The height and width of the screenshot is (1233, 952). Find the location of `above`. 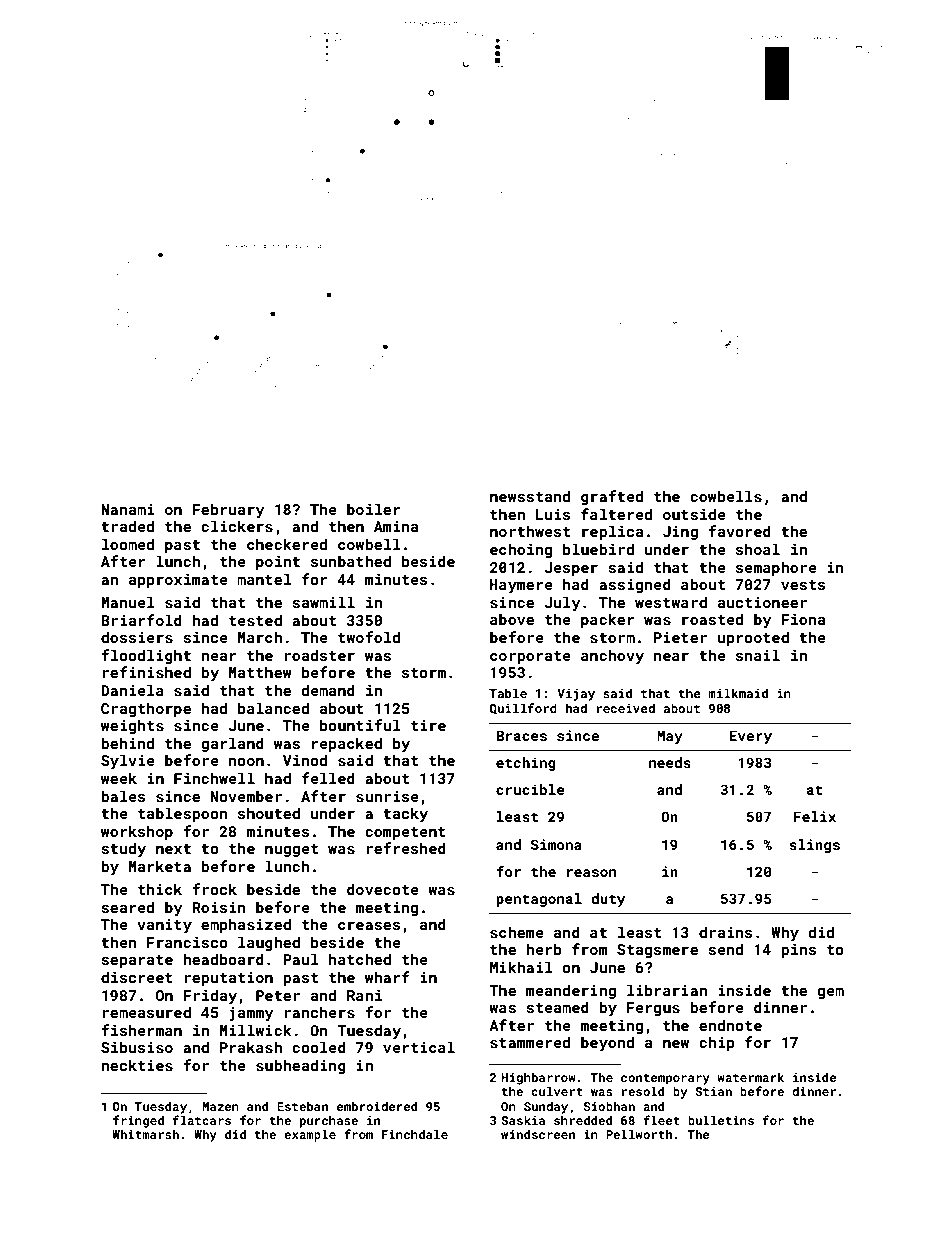

above is located at coordinates (512, 619).
